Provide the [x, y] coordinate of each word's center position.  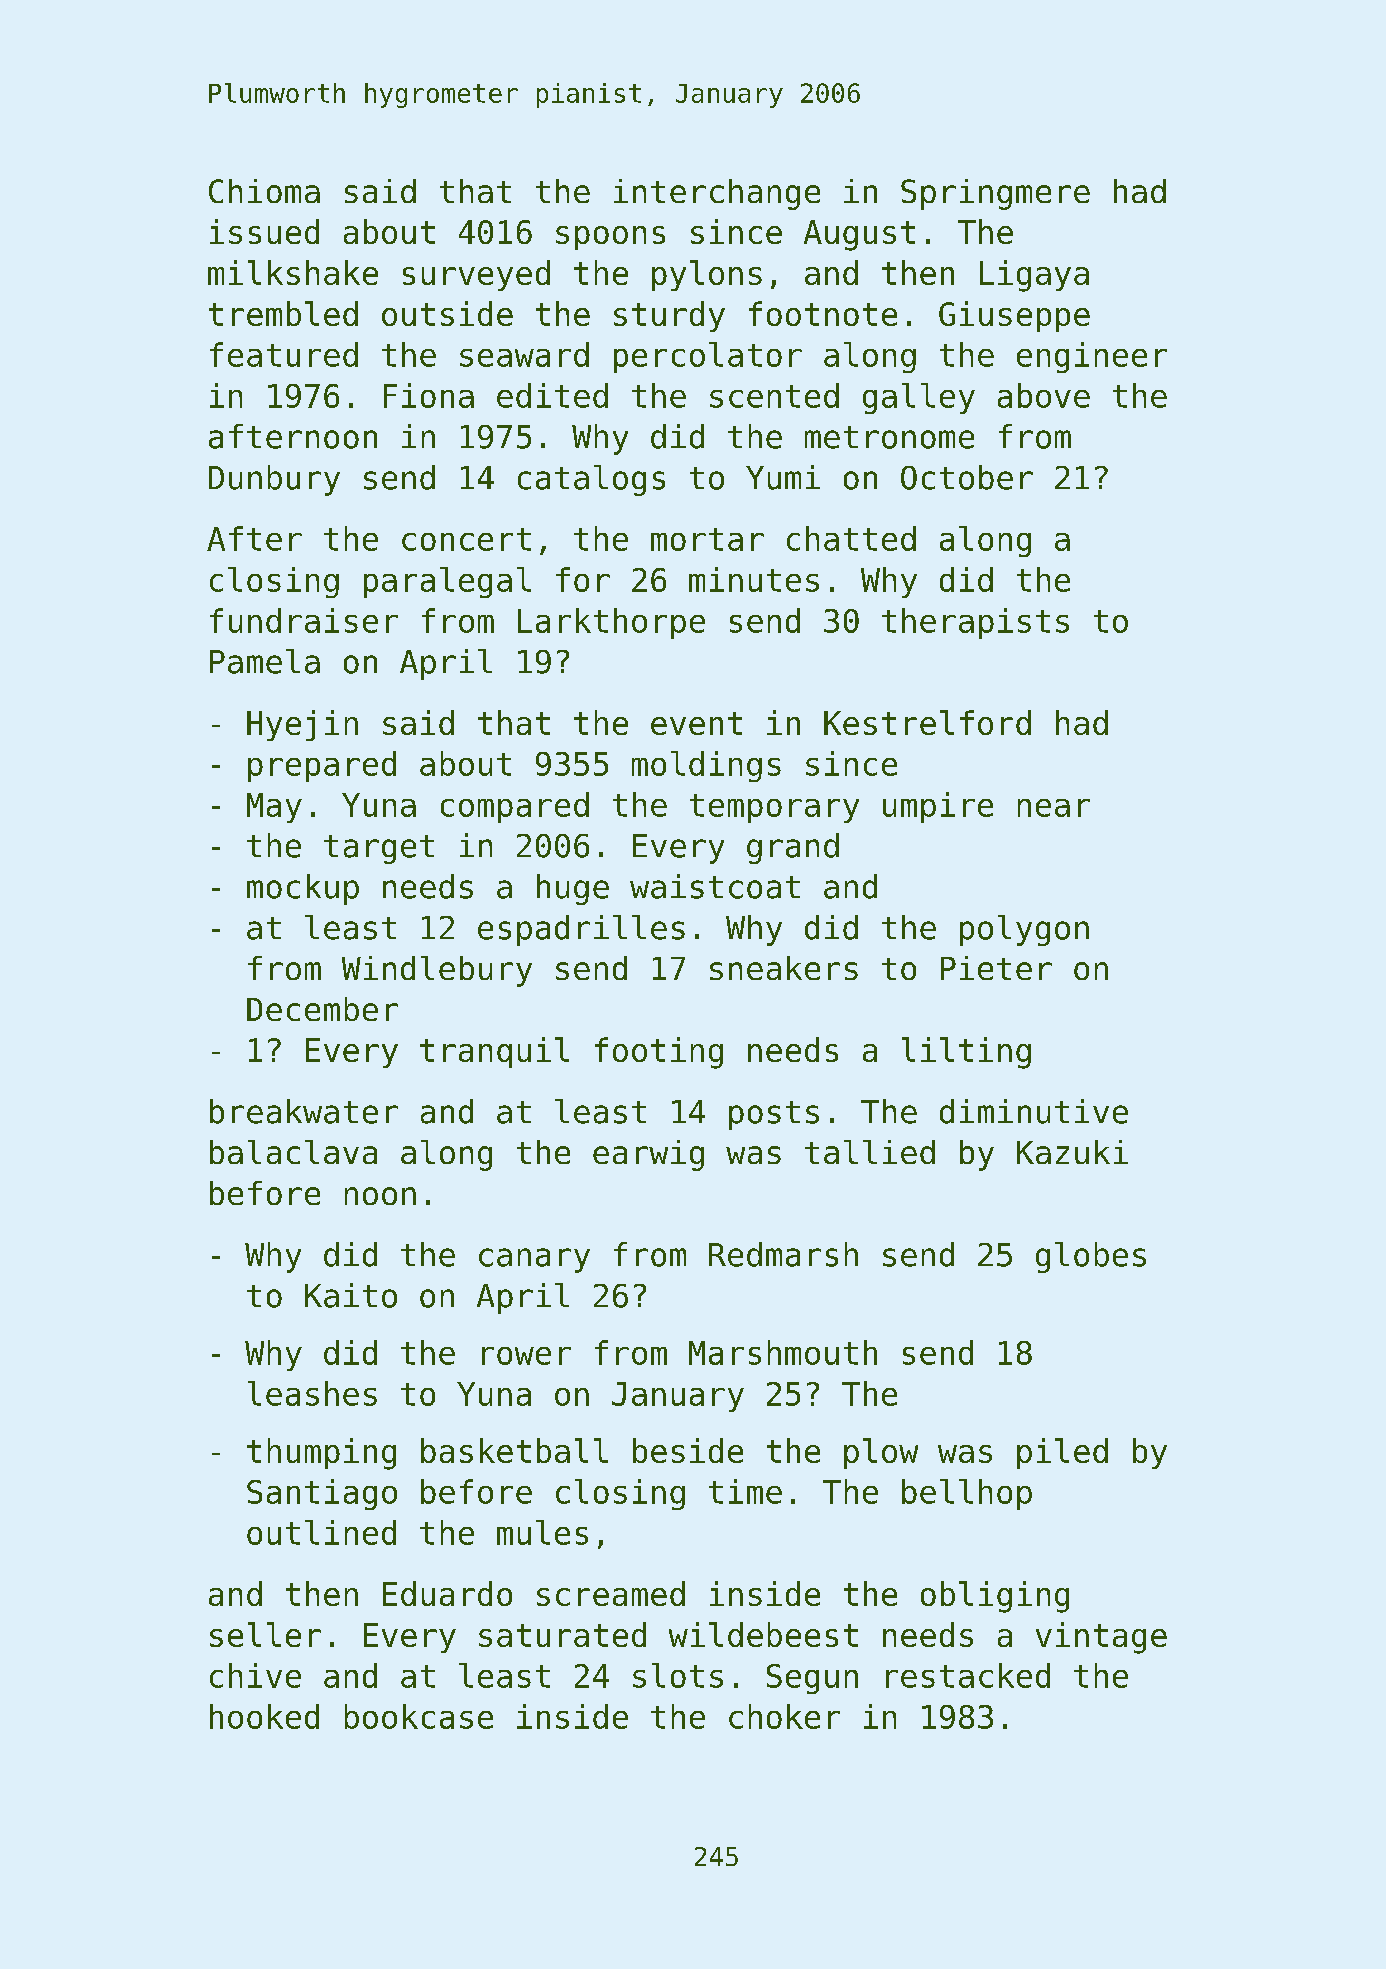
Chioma [264, 191]
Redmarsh [783, 1254]
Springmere [995, 194]
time [745, 1491]
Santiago [322, 1494]
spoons [610, 238]
